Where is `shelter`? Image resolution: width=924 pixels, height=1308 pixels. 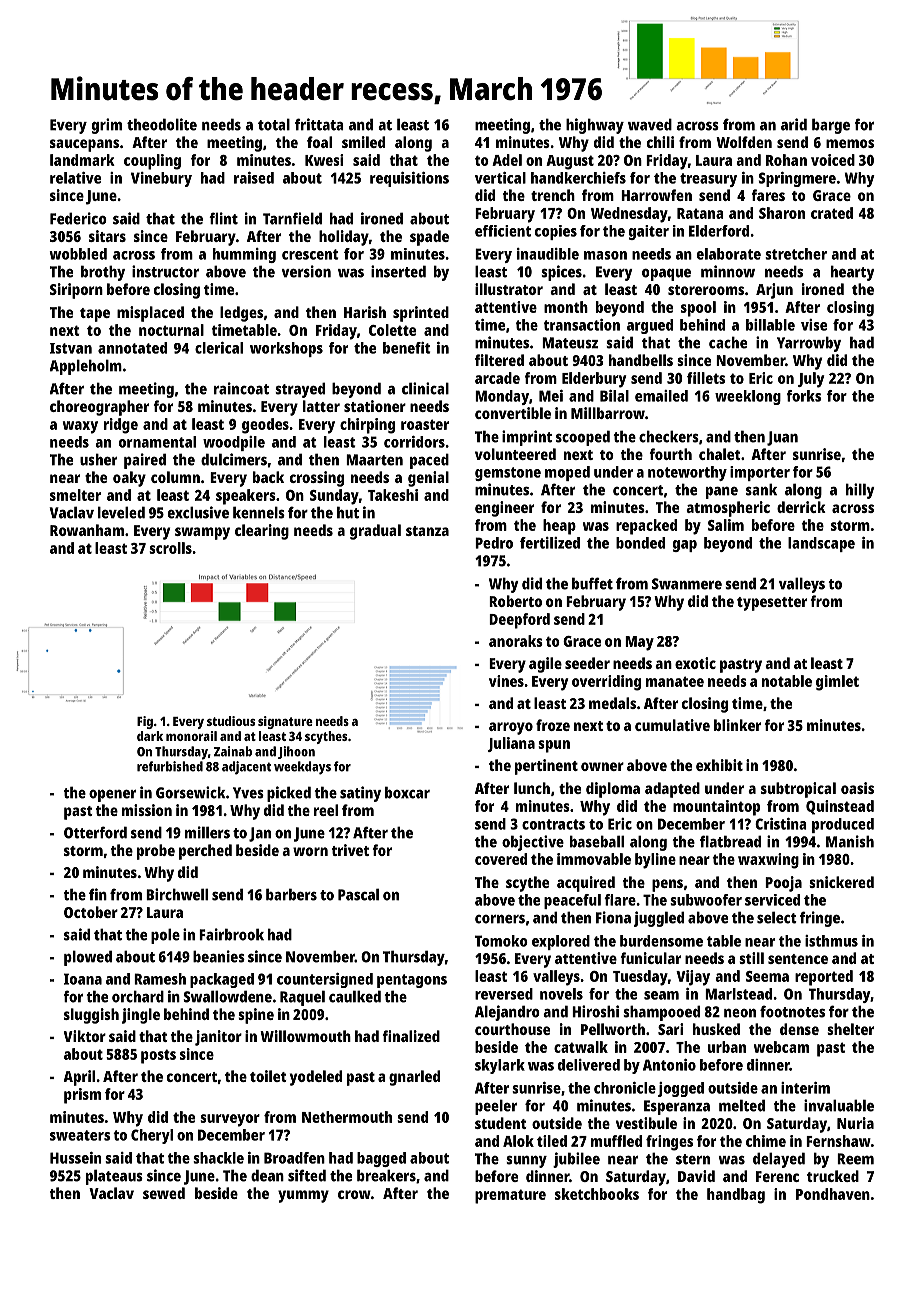 shelter is located at coordinates (850, 1029).
